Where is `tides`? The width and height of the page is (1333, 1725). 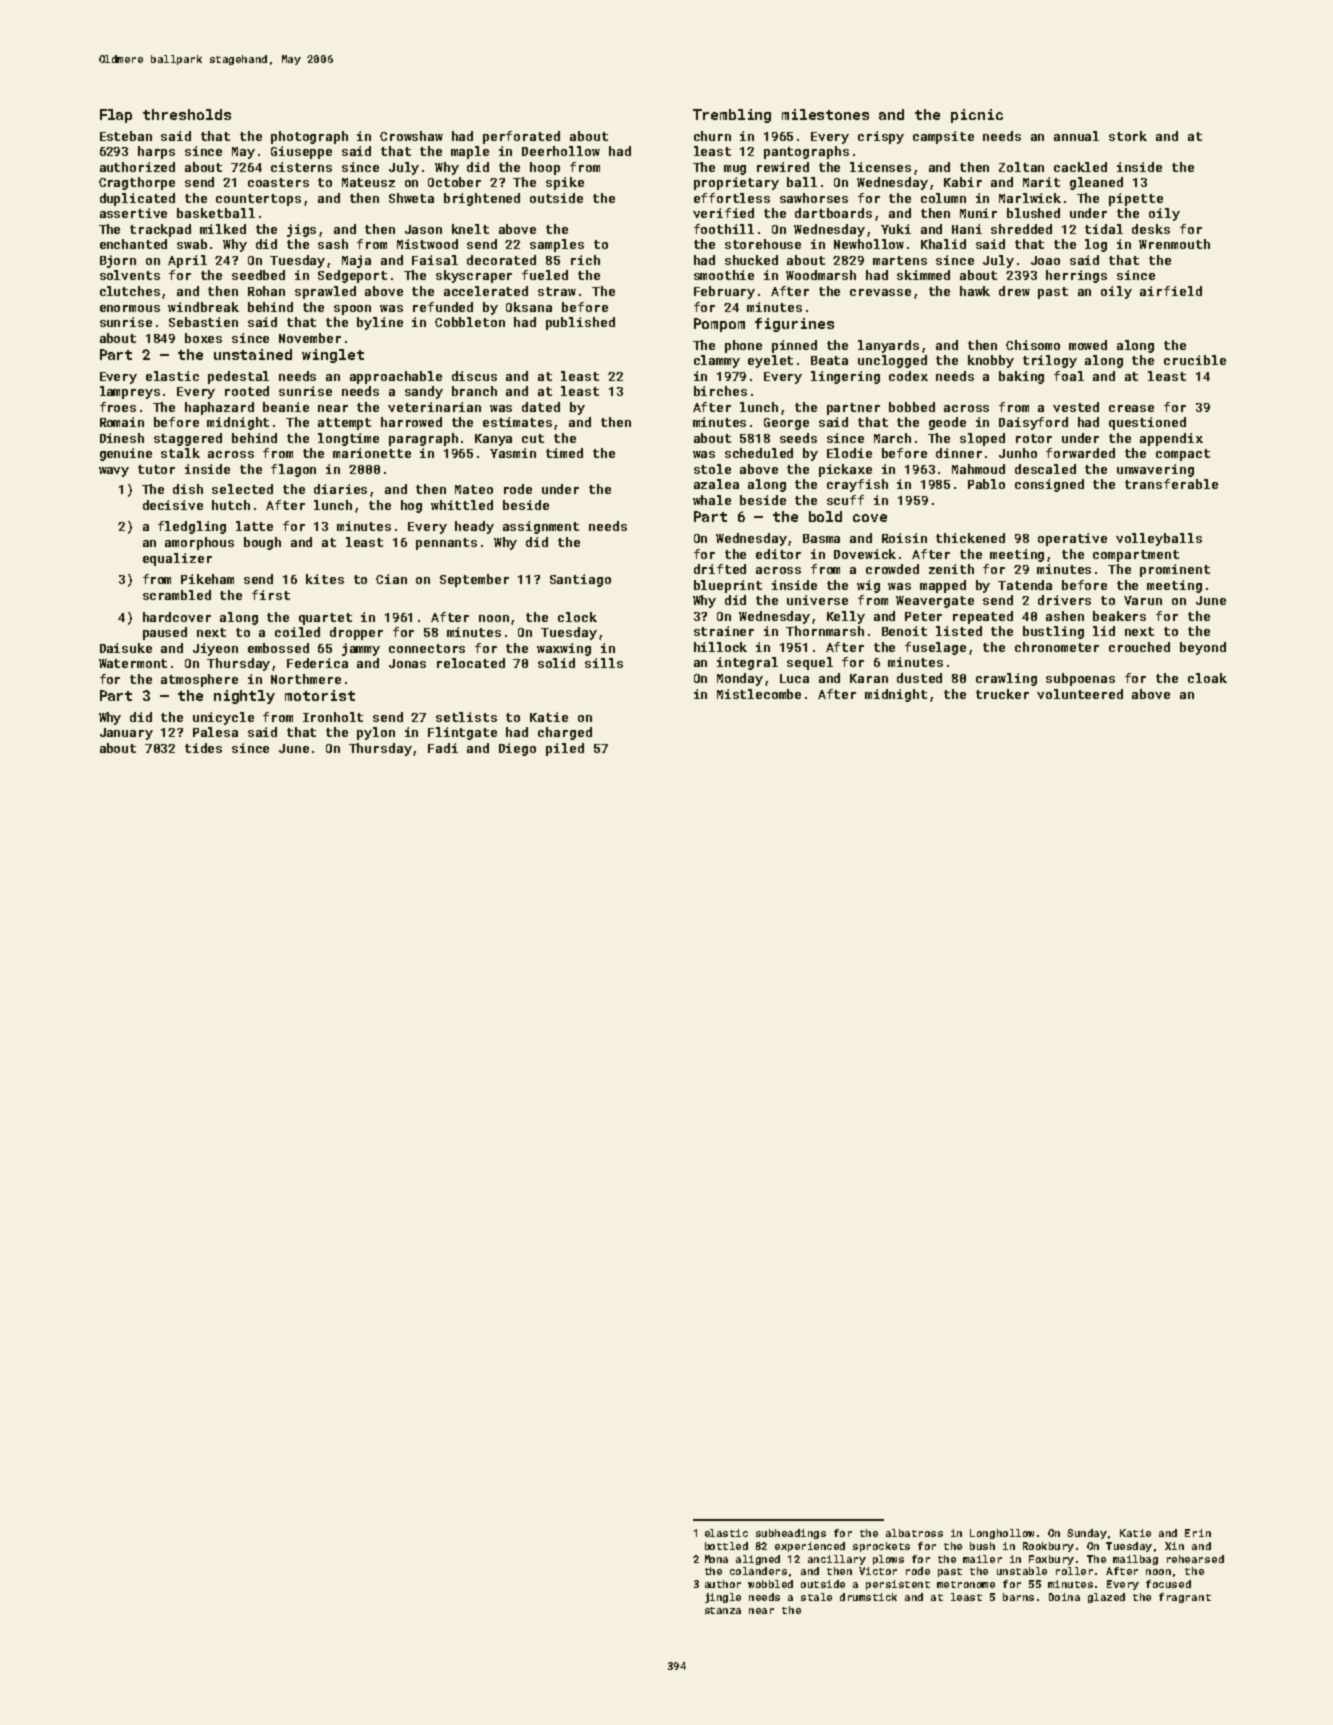 tides is located at coordinates (203, 748).
